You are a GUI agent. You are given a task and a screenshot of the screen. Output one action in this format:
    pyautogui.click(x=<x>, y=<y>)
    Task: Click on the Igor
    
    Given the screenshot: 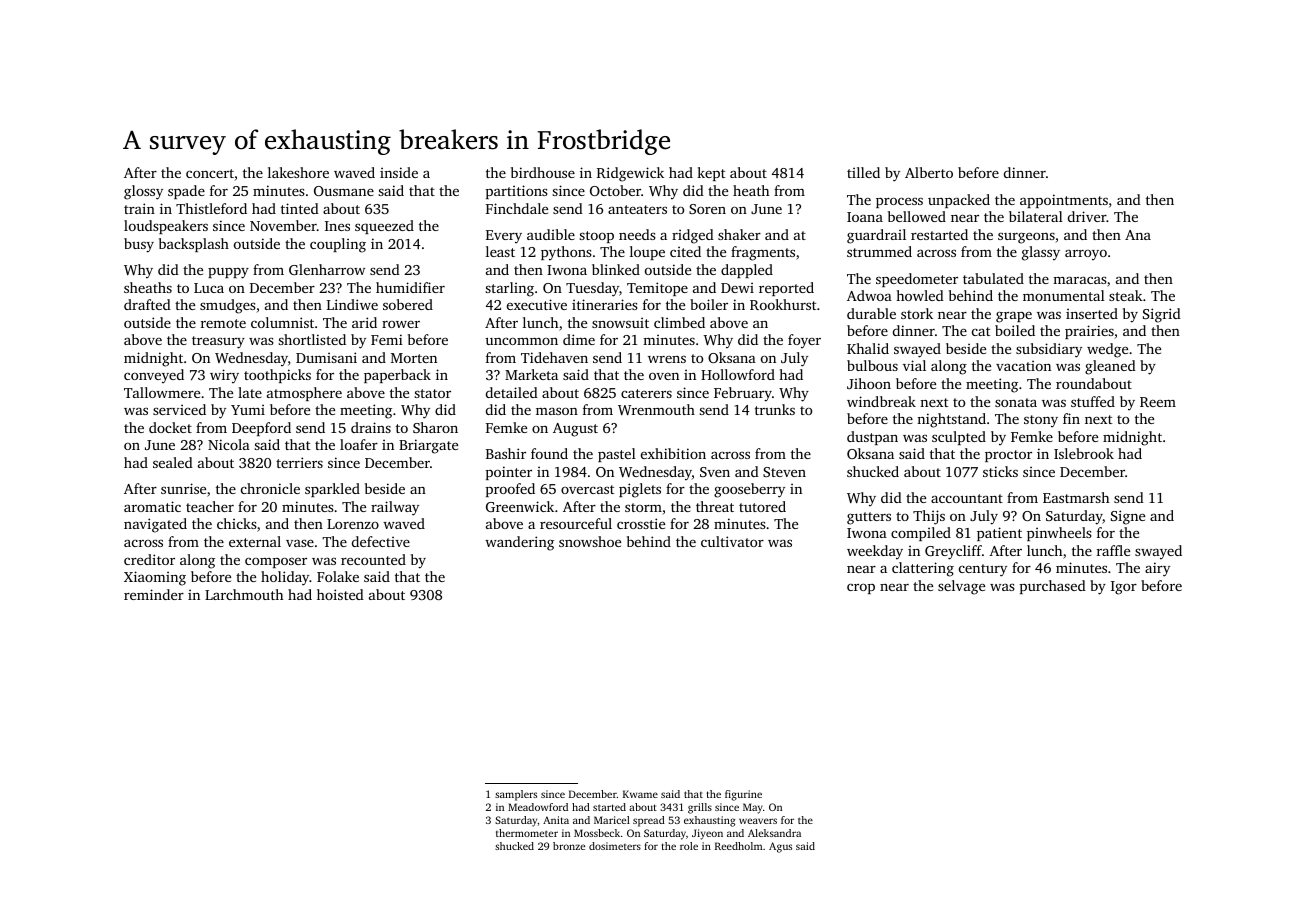 What is the action you would take?
    pyautogui.click(x=1124, y=588)
